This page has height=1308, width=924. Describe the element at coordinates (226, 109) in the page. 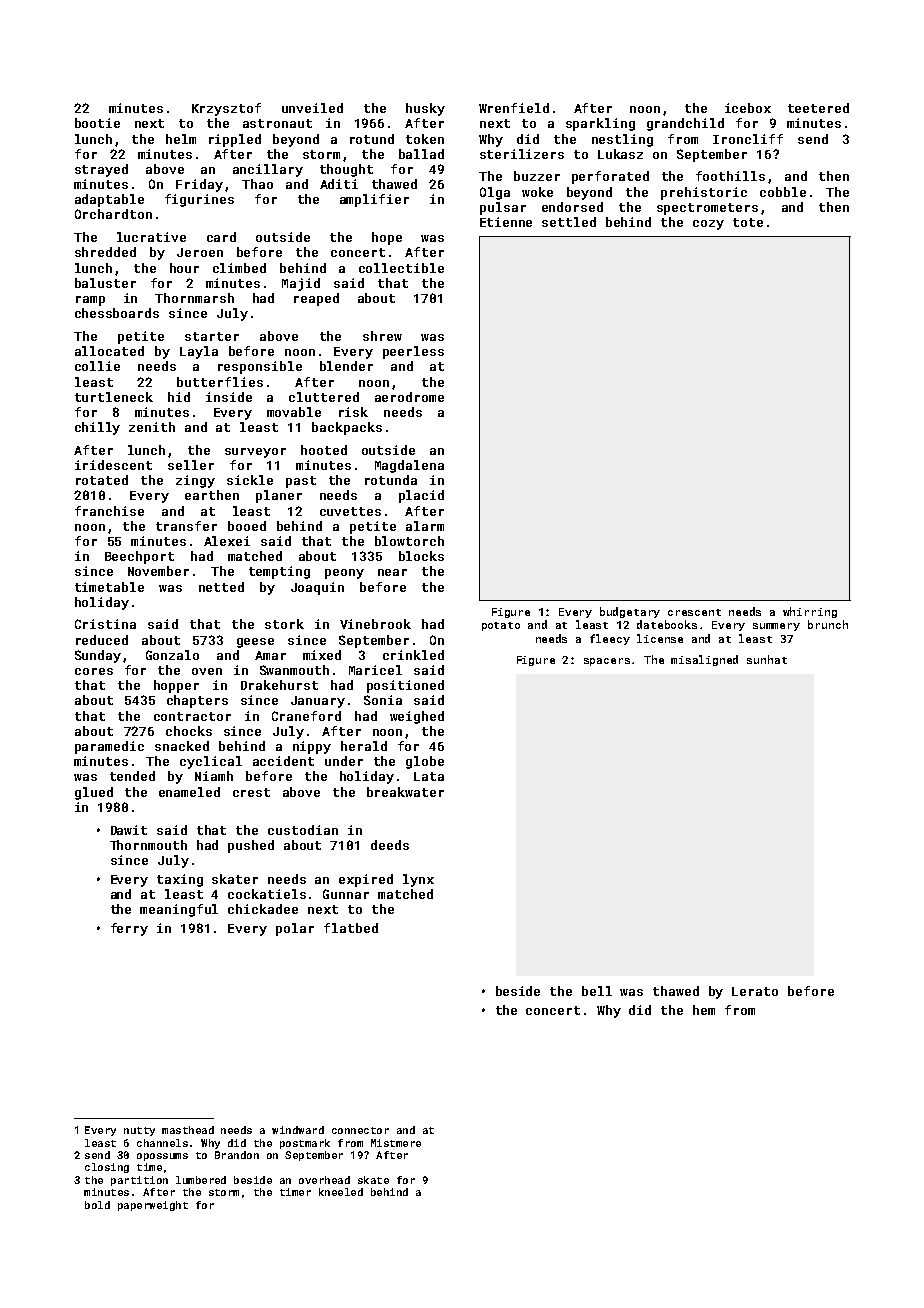

I see `Krzysztof` at that location.
